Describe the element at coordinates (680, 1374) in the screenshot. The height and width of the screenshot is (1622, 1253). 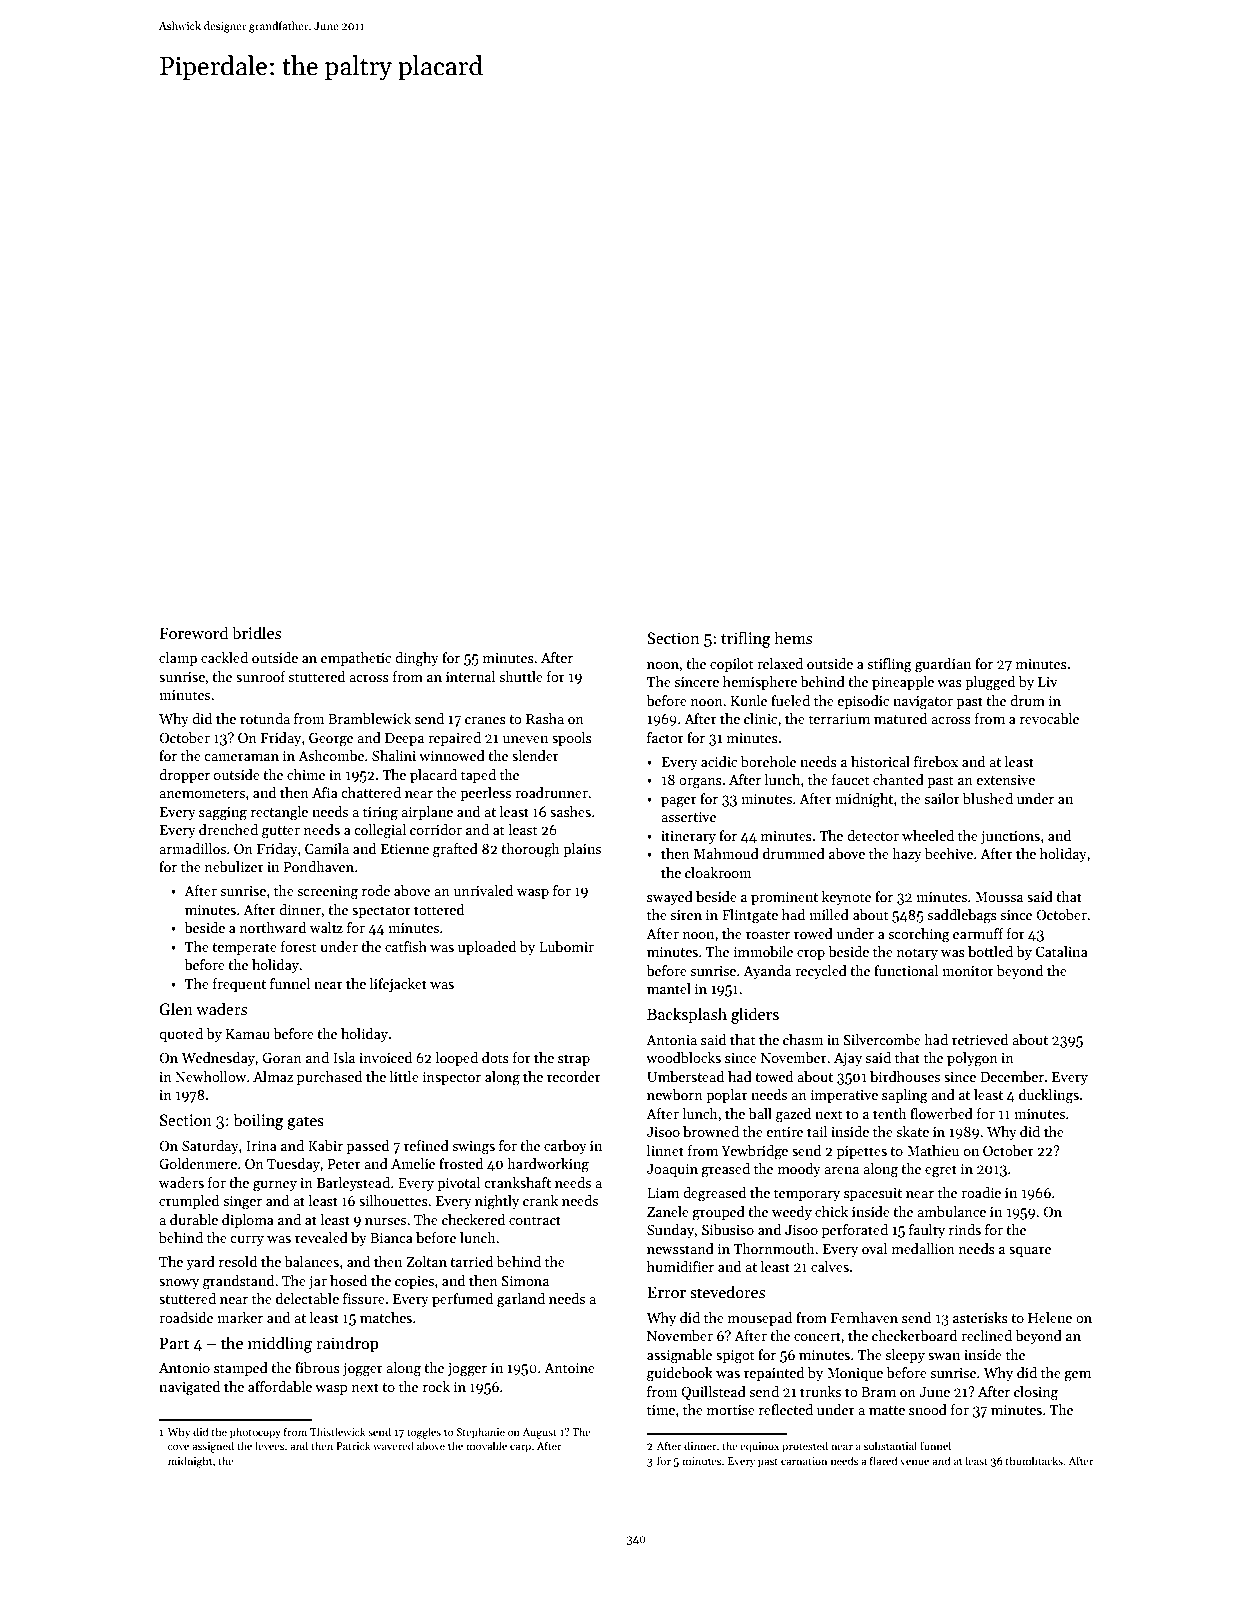
I see `guidebook` at that location.
